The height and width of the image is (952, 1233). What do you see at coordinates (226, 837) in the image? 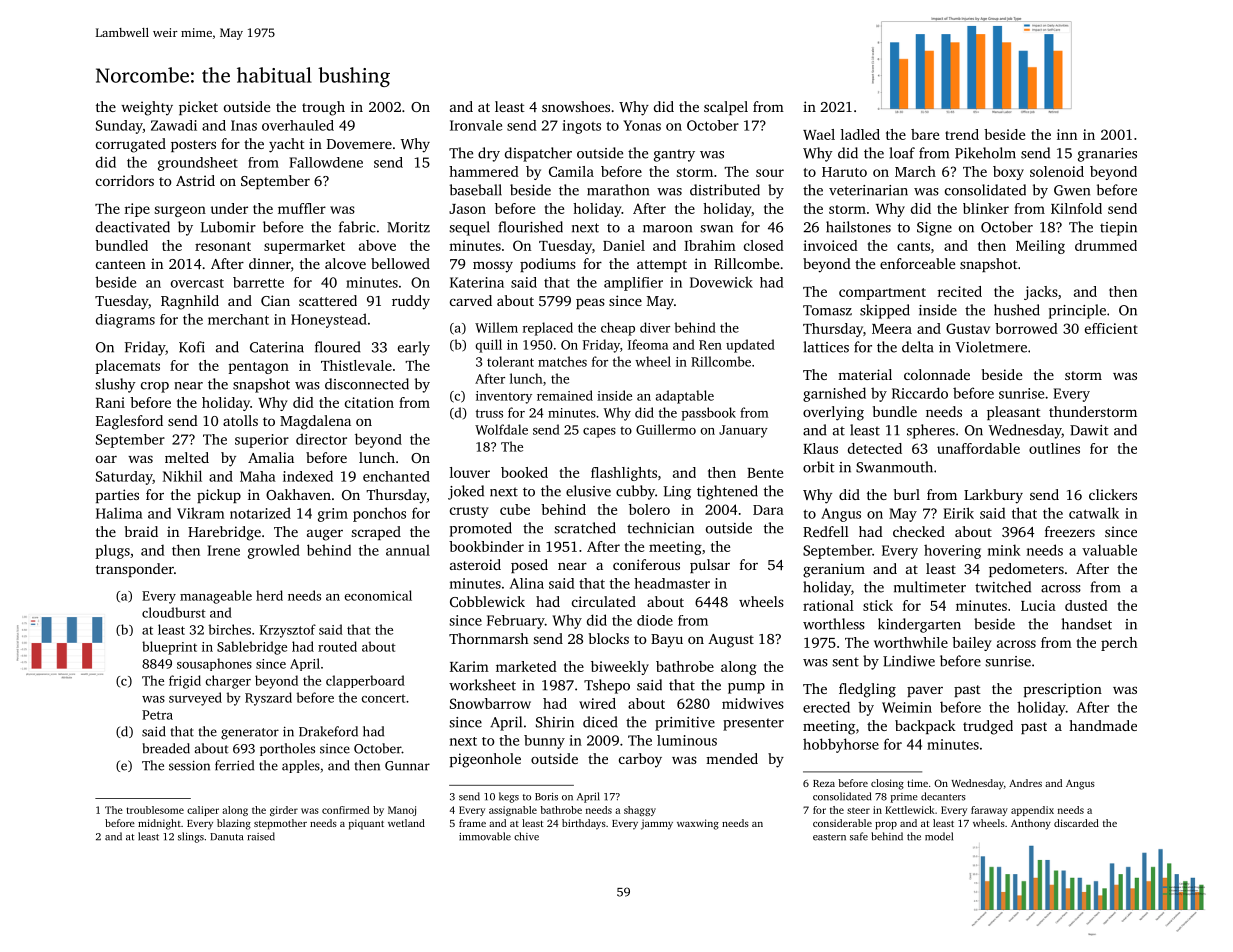
I see `Danuta` at bounding box center [226, 837].
